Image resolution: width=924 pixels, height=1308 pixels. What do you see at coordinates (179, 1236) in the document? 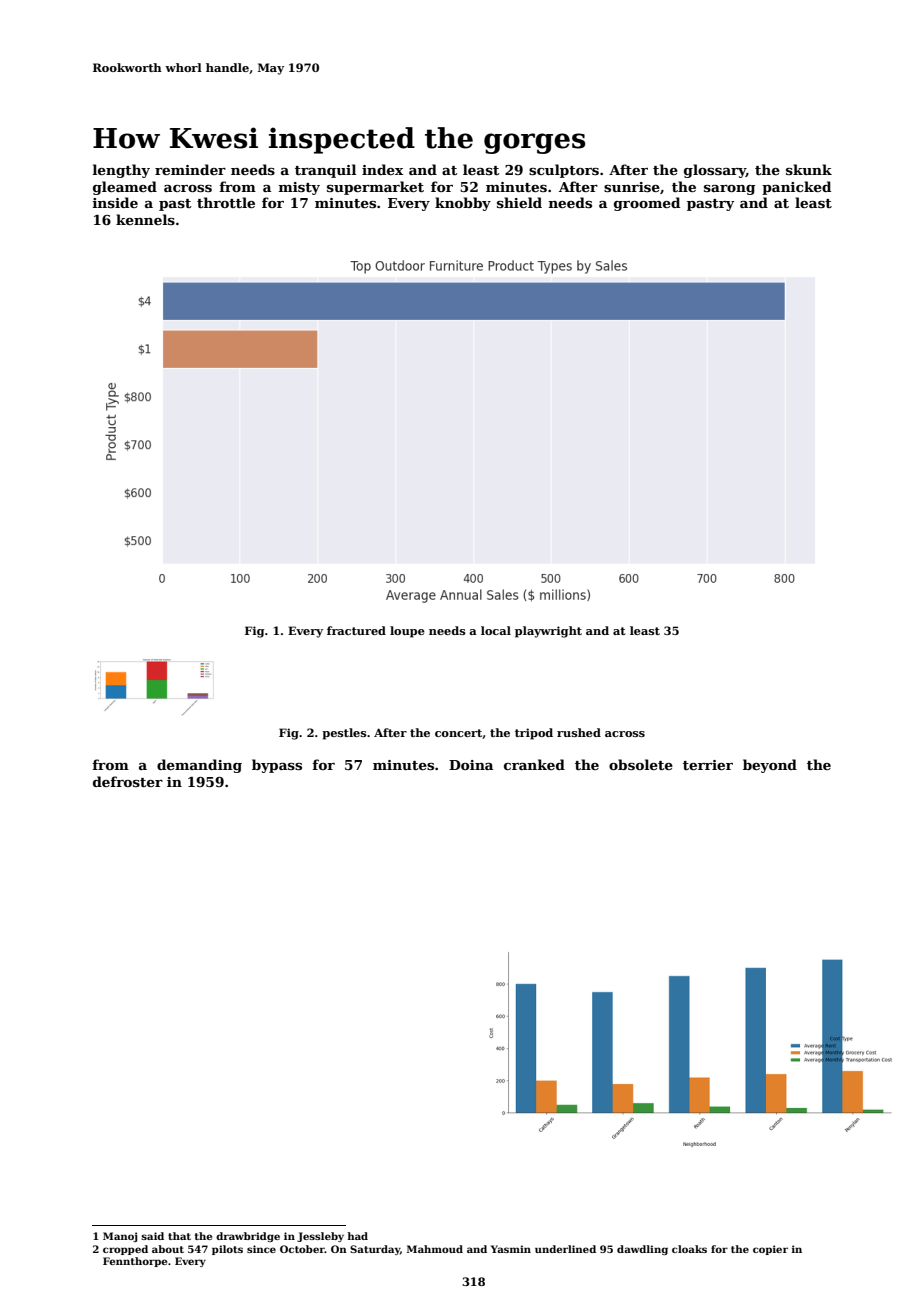
I see `that` at bounding box center [179, 1236].
